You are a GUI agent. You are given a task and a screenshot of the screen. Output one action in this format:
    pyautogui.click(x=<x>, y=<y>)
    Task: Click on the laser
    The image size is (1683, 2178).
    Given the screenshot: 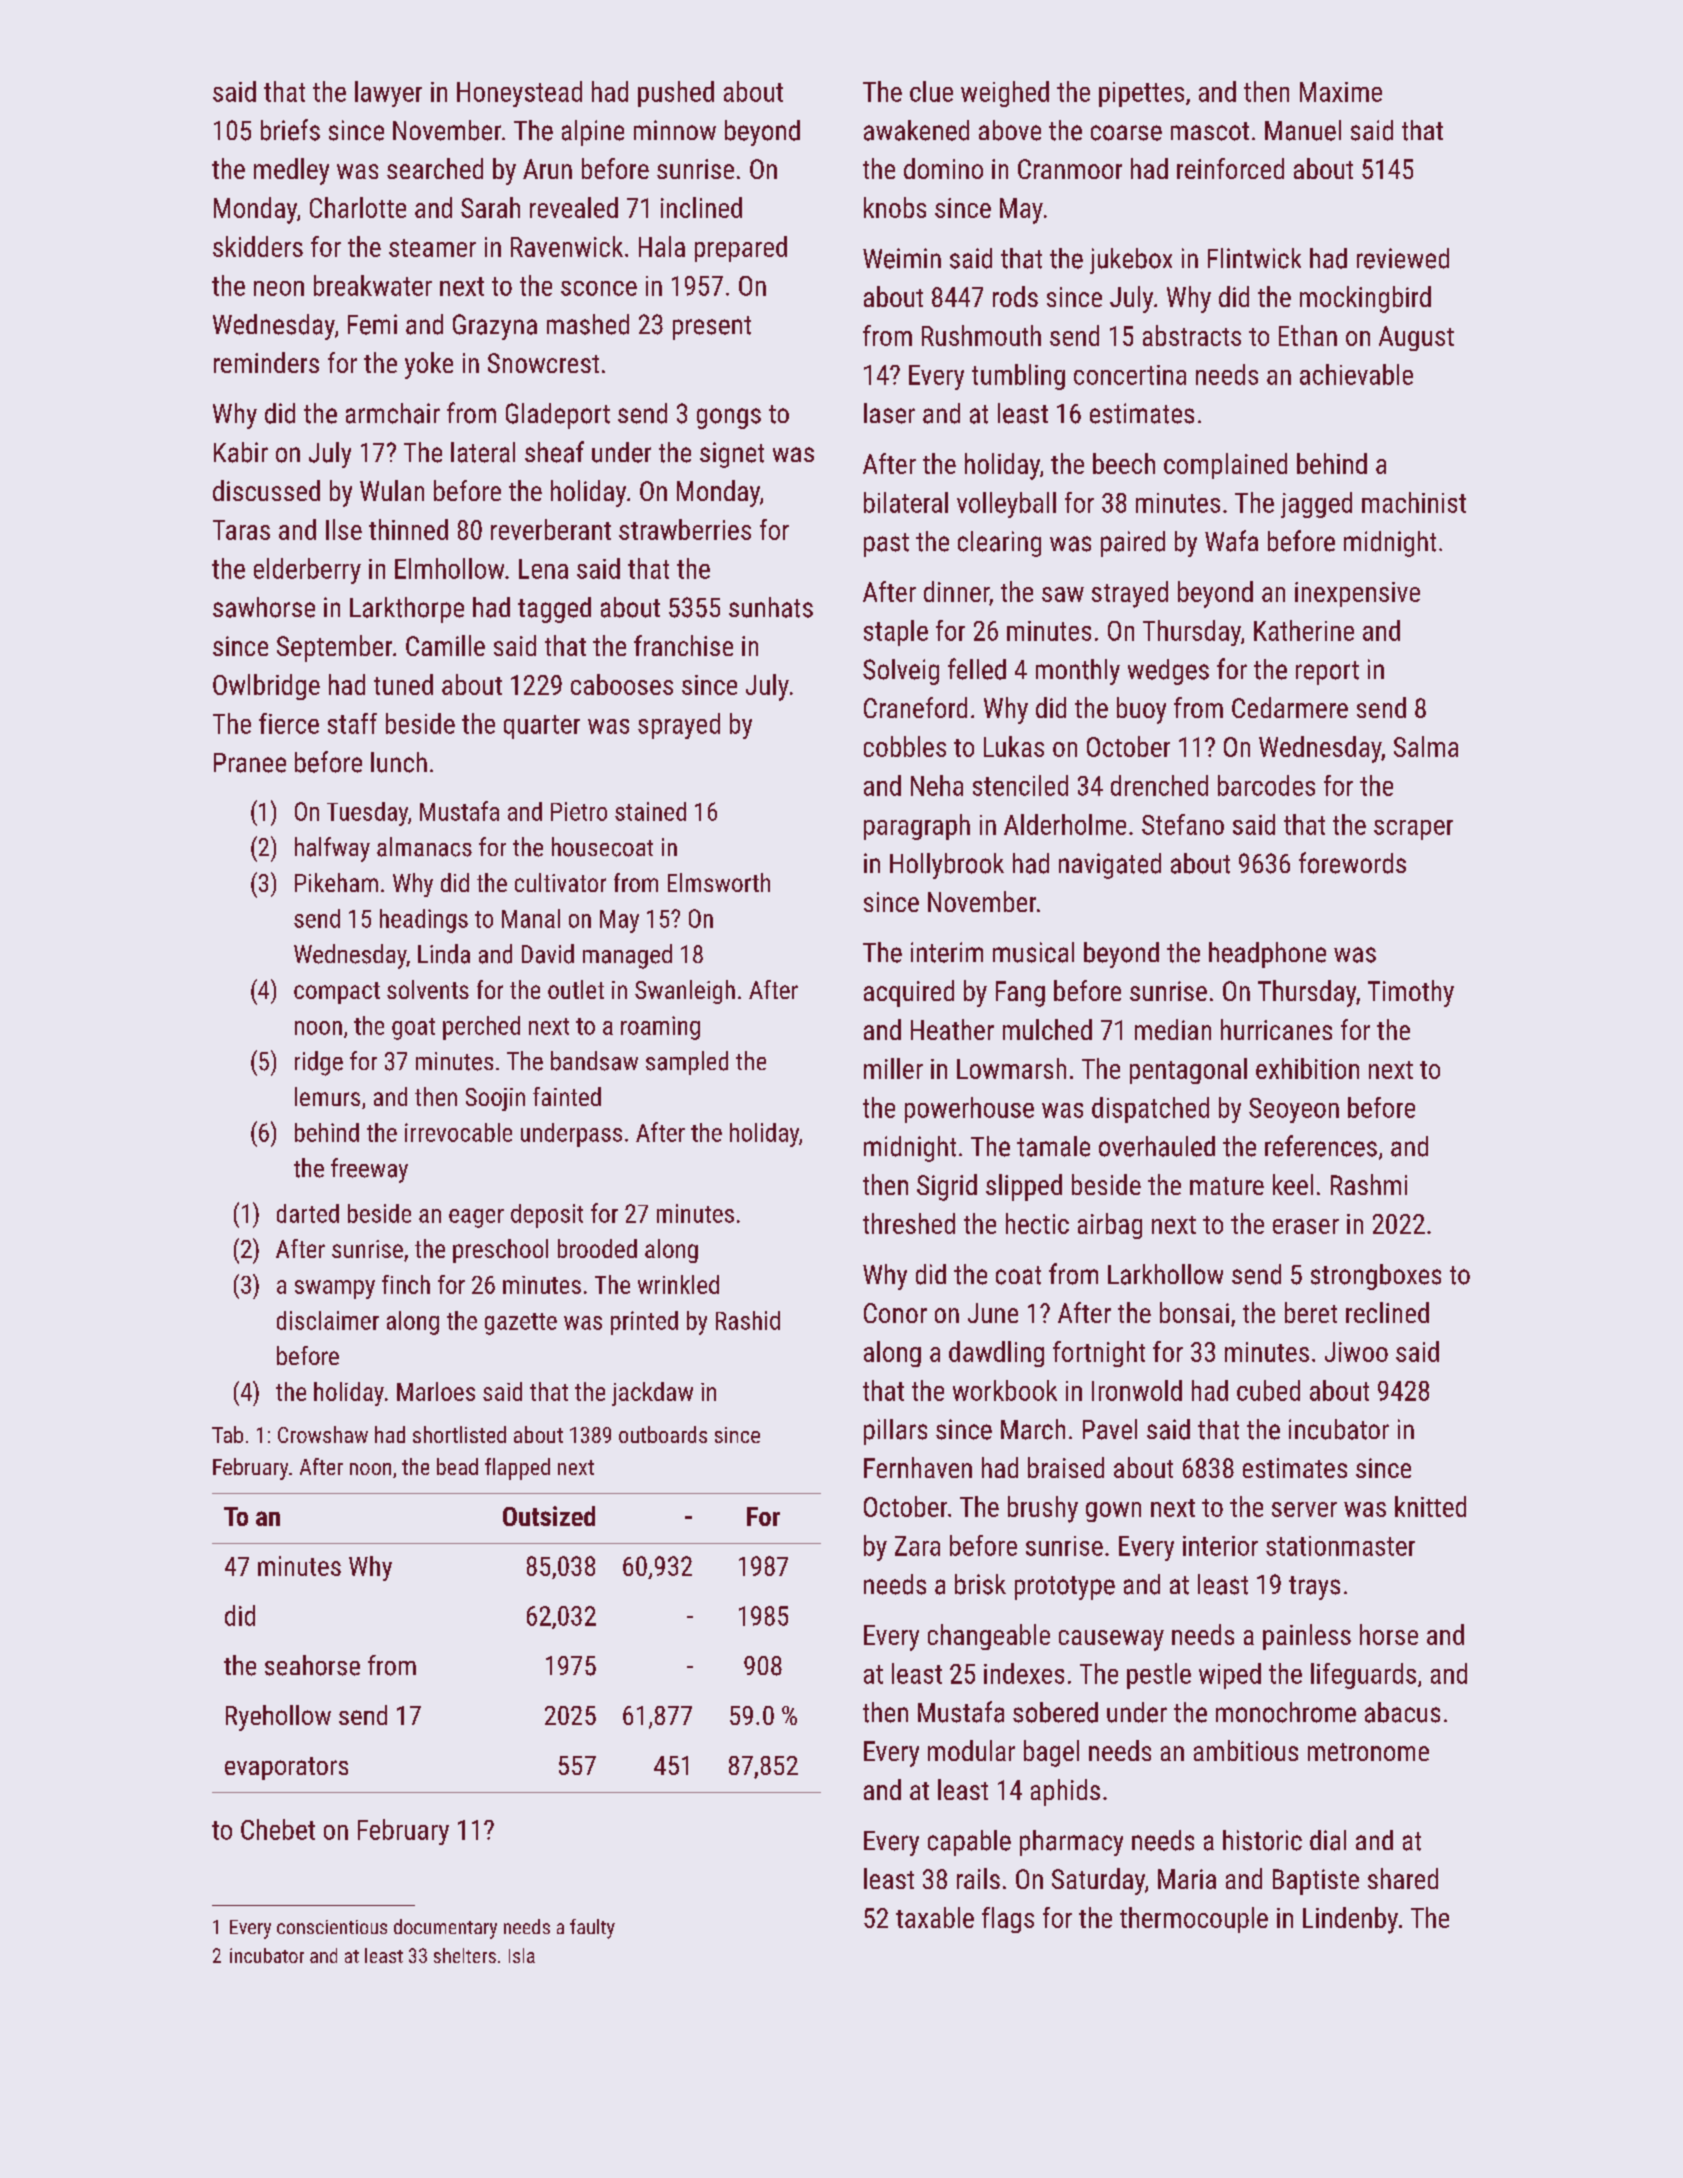 What is the action you would take?
    pyautogui.click(x=889, y=413)
